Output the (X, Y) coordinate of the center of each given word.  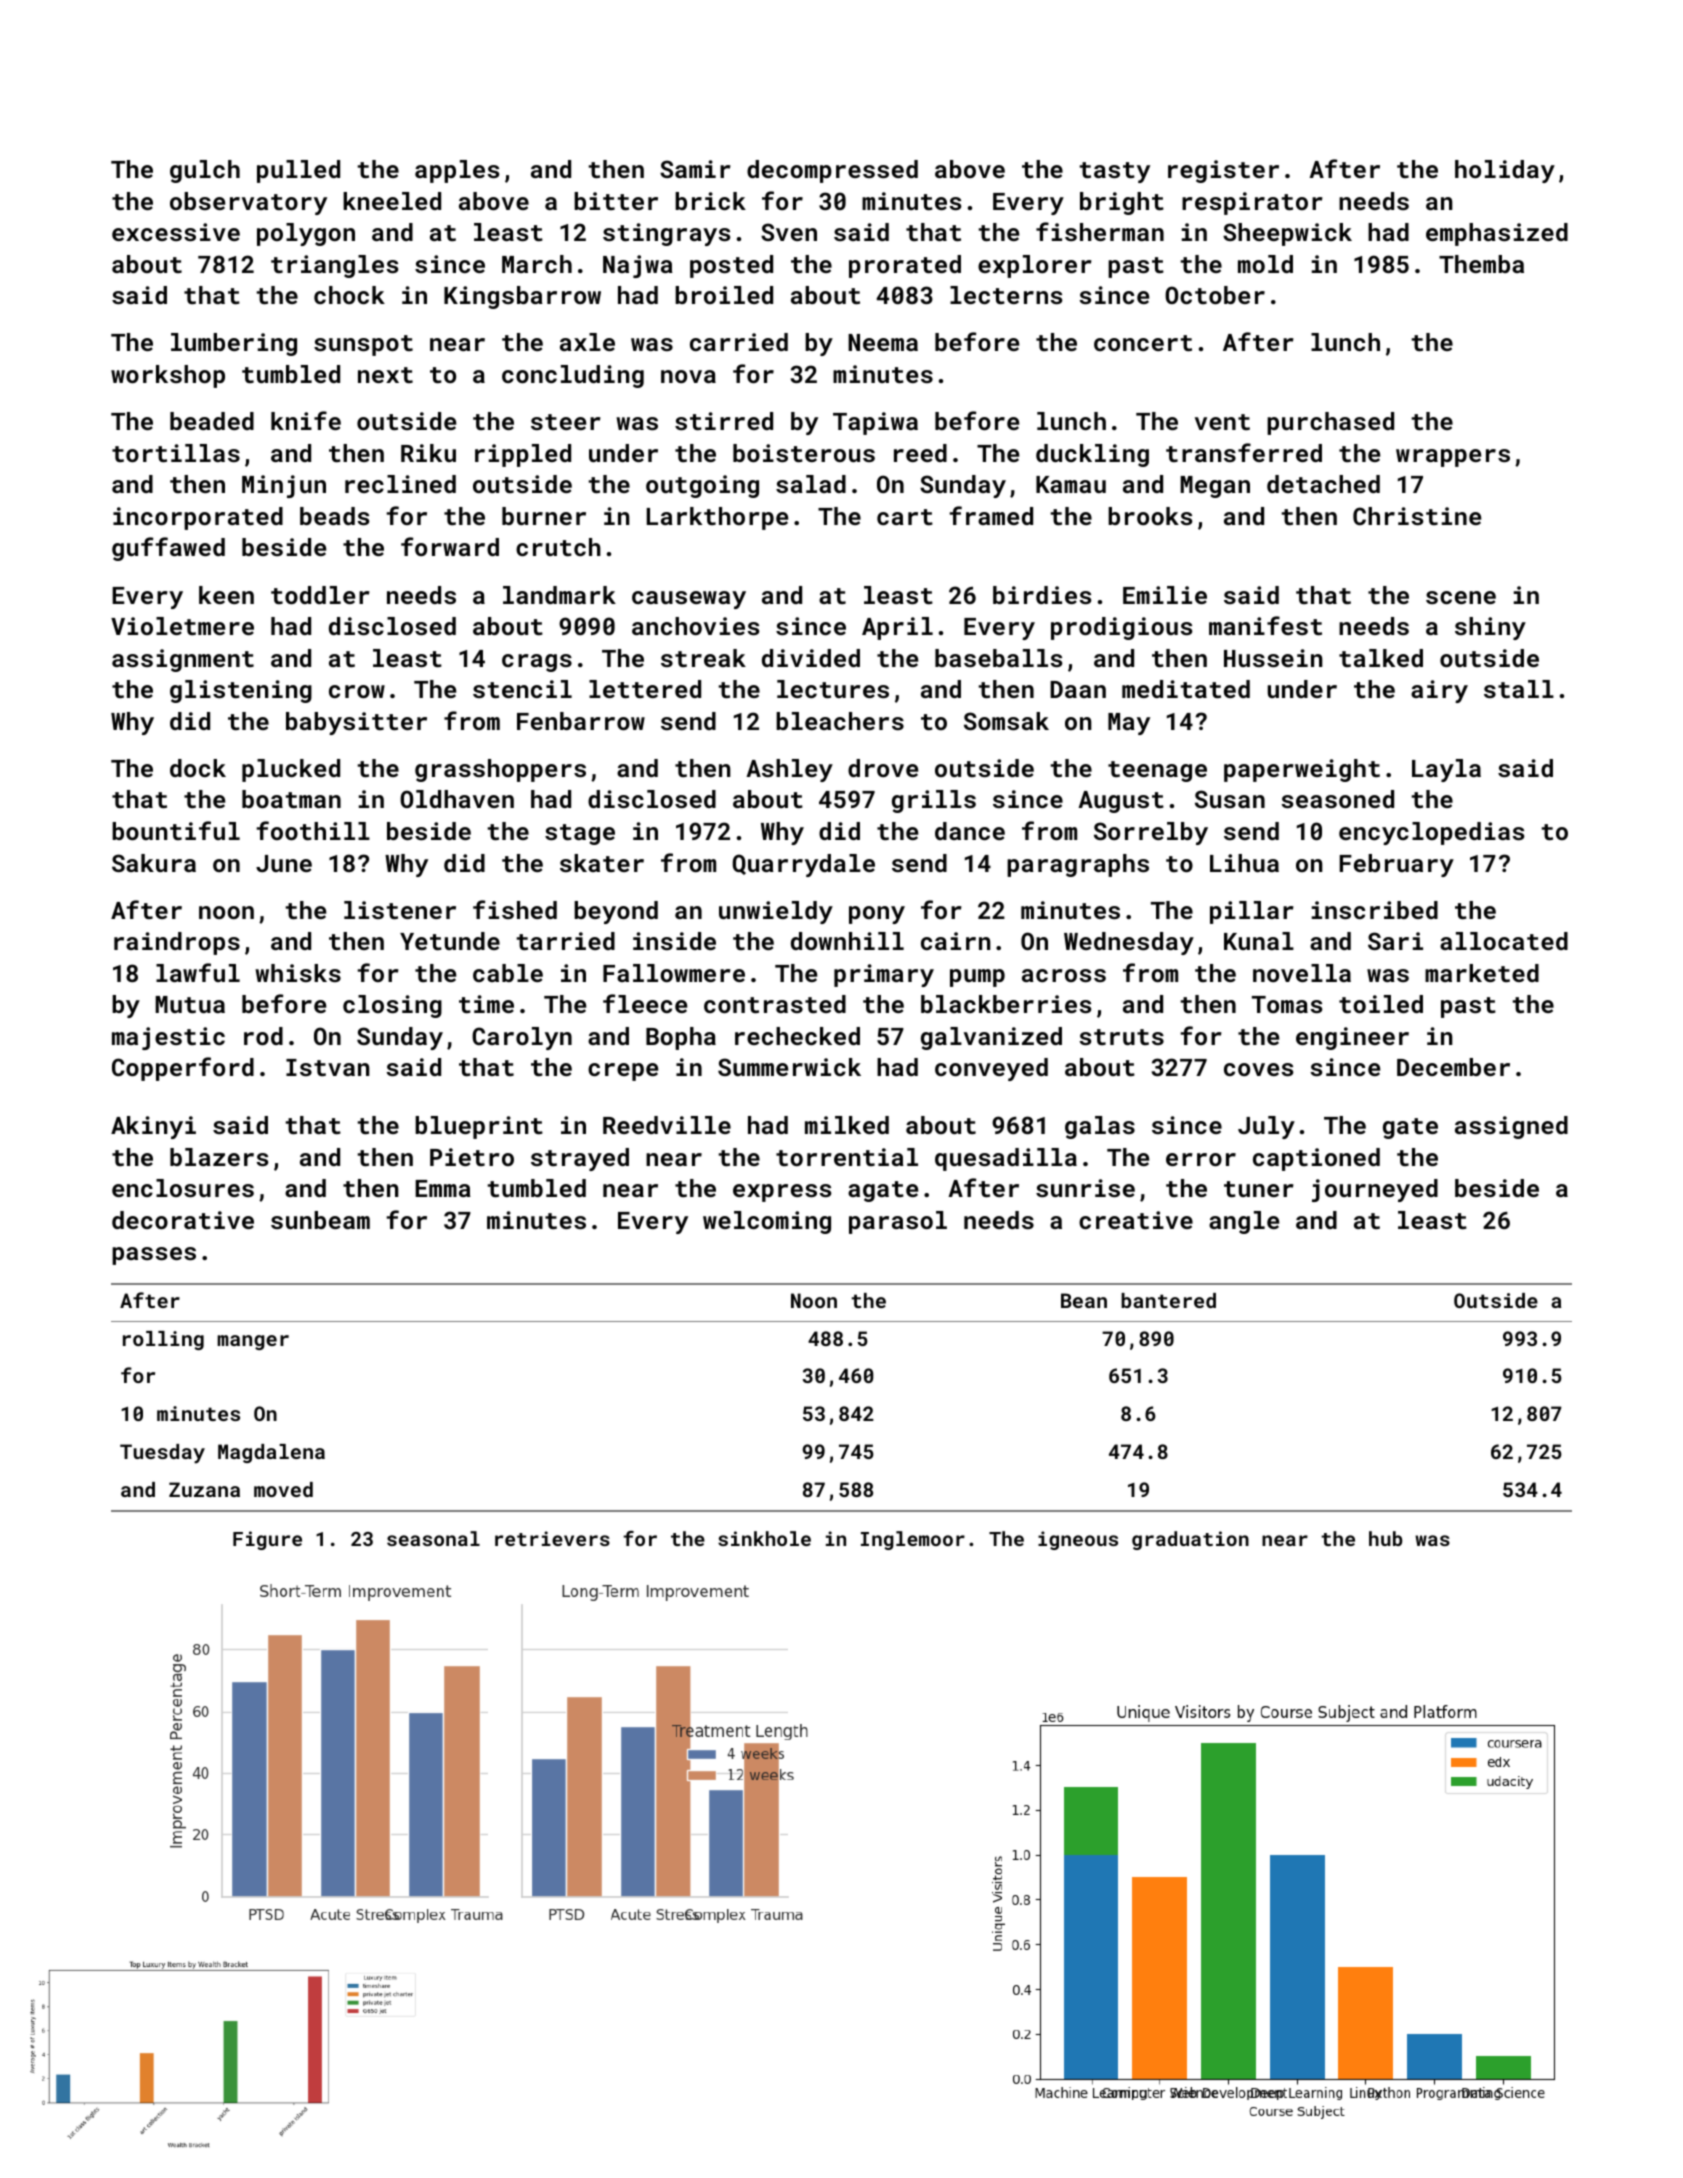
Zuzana (204, 1489)
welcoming (767, 1222)
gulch (205, 171)
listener (400, 910)
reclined (400, 484)
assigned (1511, 1127)
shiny (1490, 628)
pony (877, 915)
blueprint (479, 1127)
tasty (1114, 172)
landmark (559, 595)
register (1223, 171)
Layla (1446, 770)
